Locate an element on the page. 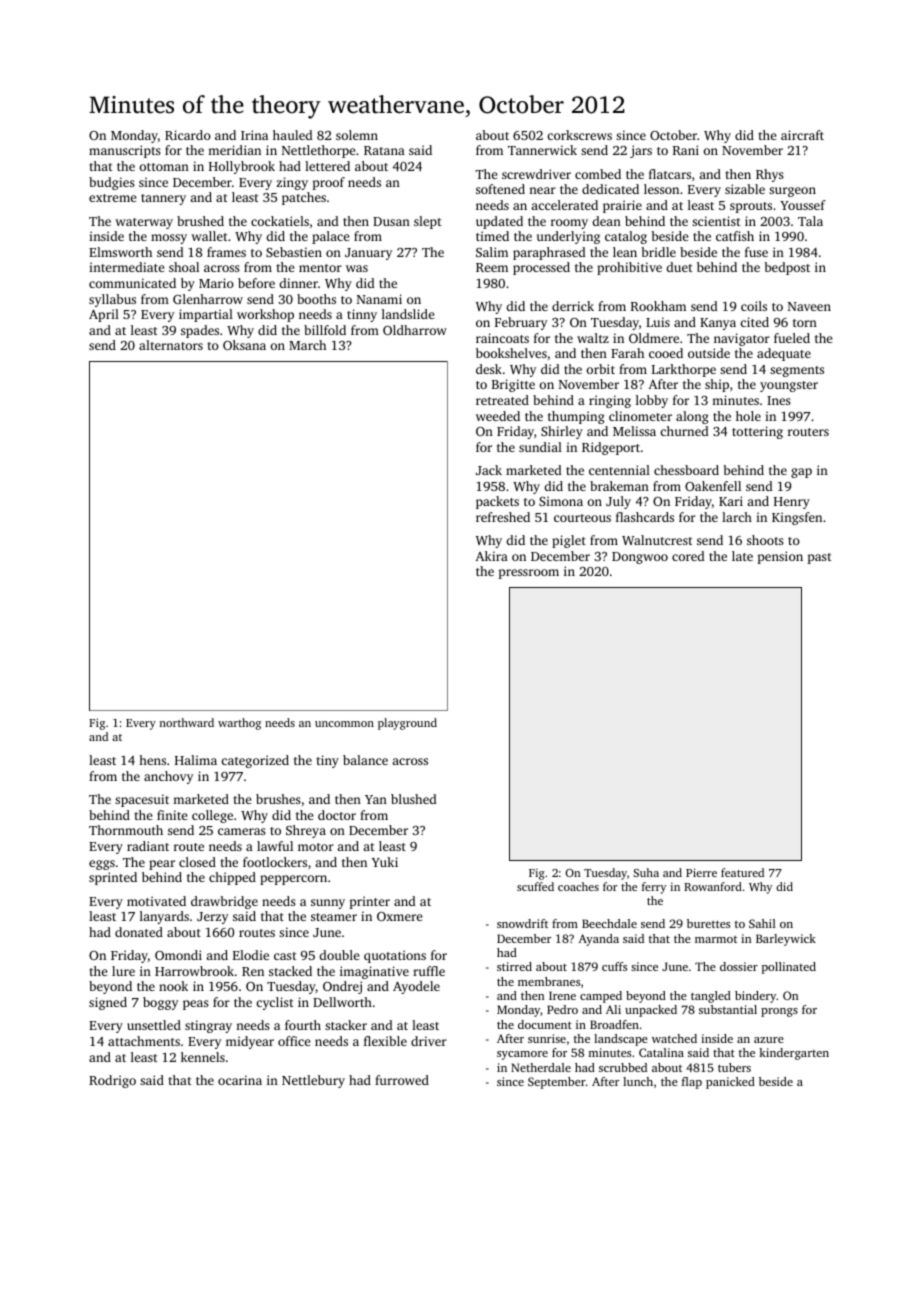 The height and width of the page is (1314, 924). pressroom is located at coordinates (528, 574).
